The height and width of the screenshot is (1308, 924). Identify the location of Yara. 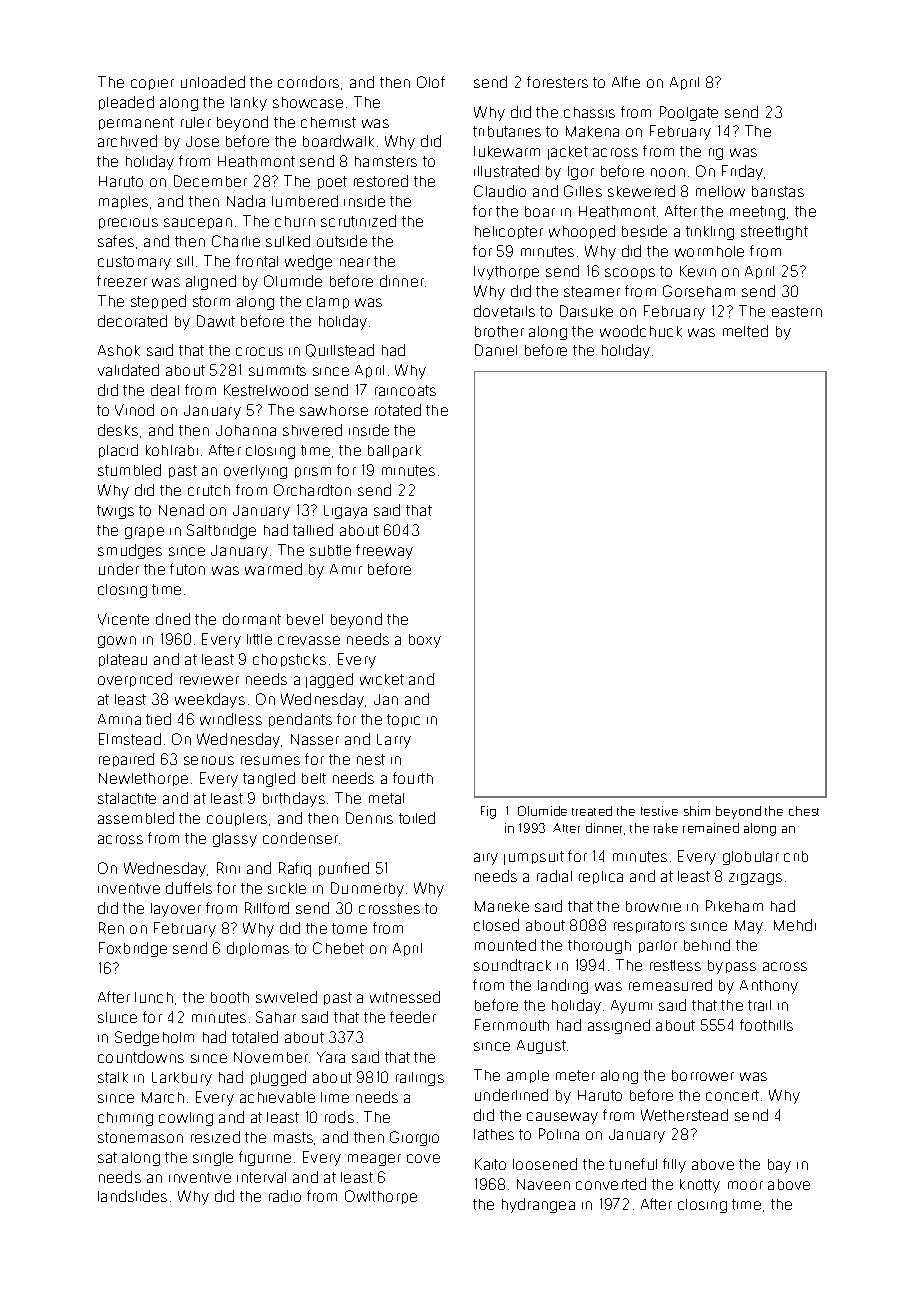
(331, 1057).
